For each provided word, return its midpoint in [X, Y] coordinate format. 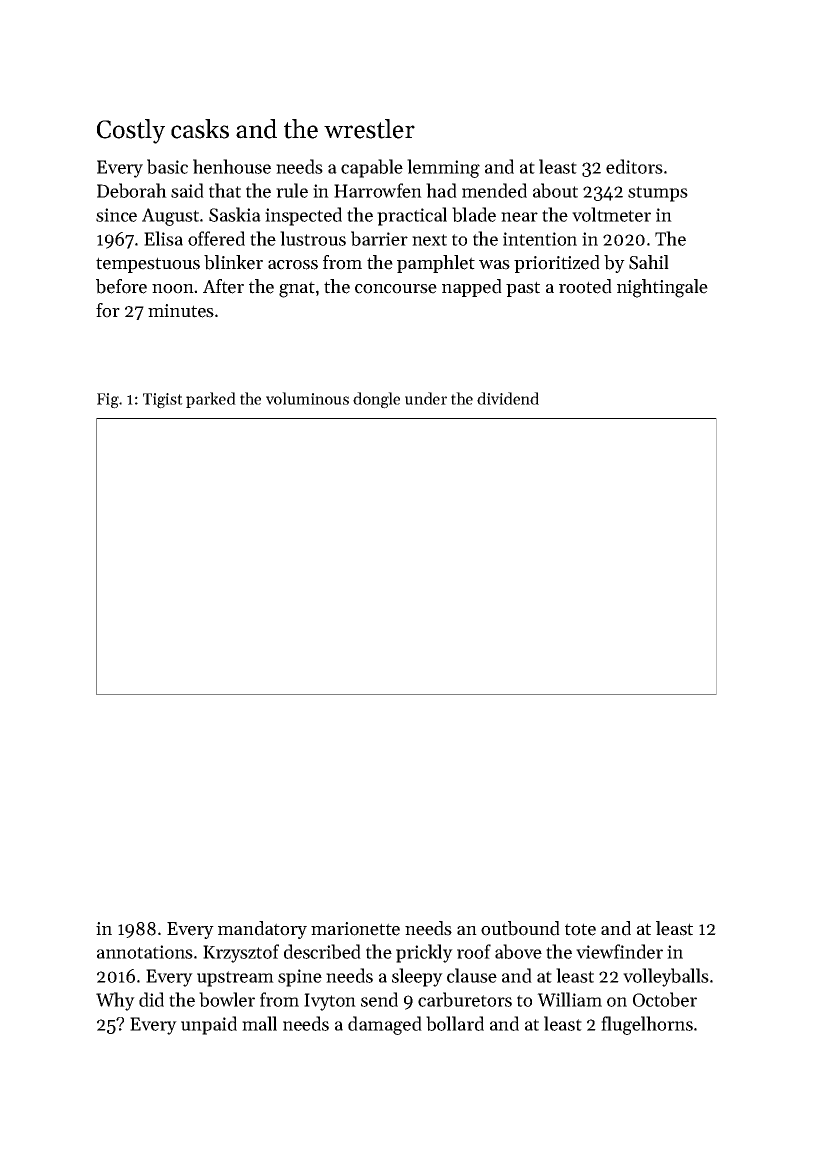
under [426, 398]
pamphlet [436, 264]
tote [580, 929]
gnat [297, 289]
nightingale [662, 288]
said [187, 190]
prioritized [557, 264]
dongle [376, 400]
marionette [355, 929]
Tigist [163, 401]
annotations [145, 952]
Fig [108, 401]
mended [494, 190]
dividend [508, 398]
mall [259, 1023]
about [555, 190]
